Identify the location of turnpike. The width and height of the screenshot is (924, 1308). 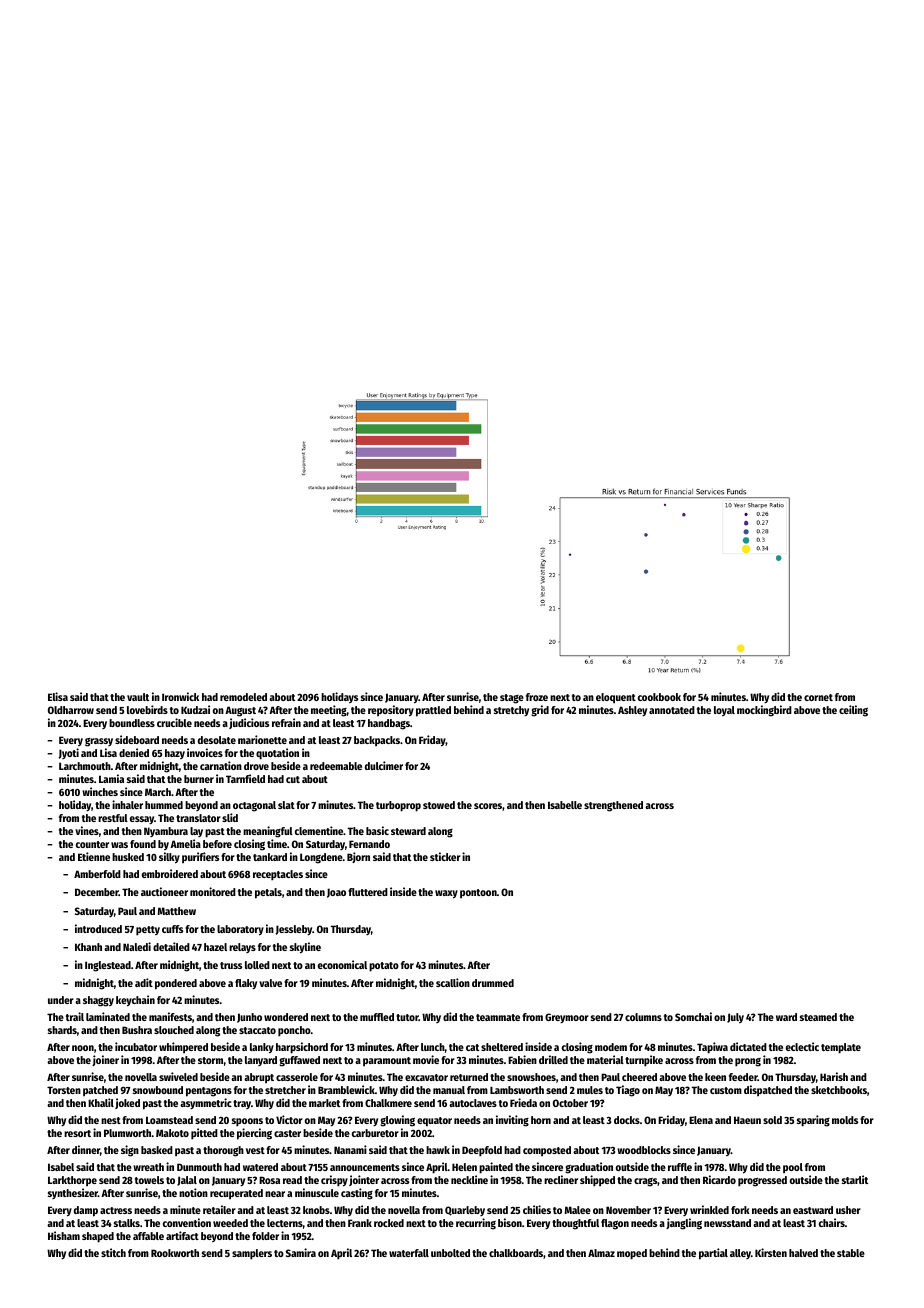
(644, 1060).
